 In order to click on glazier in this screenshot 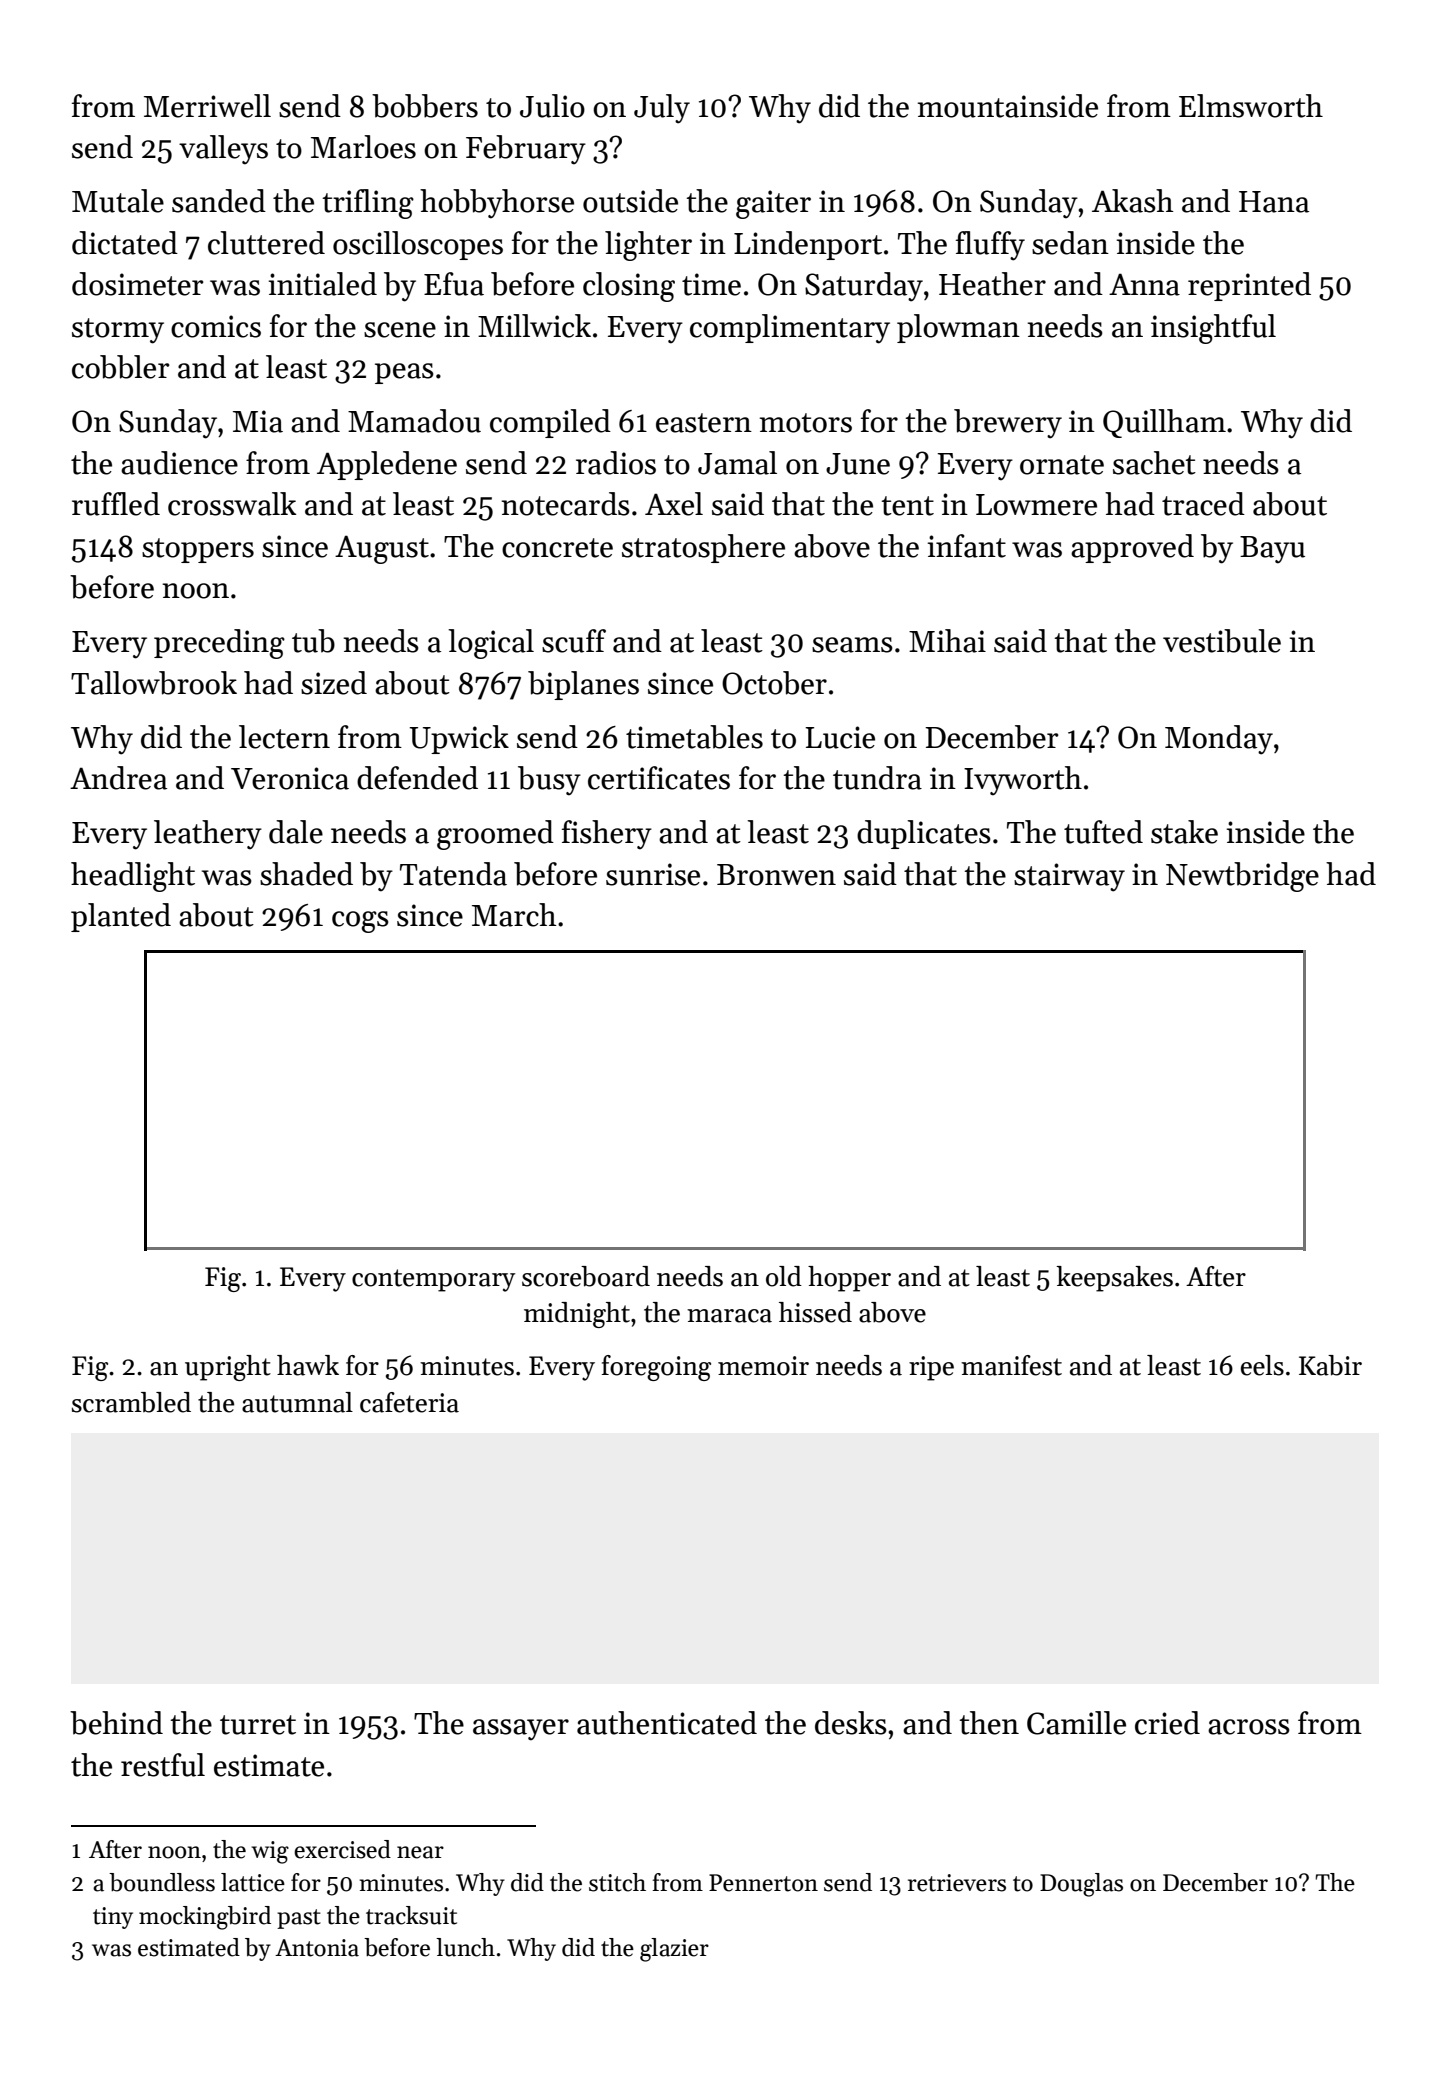, I will do `click(674, 1950)`.
